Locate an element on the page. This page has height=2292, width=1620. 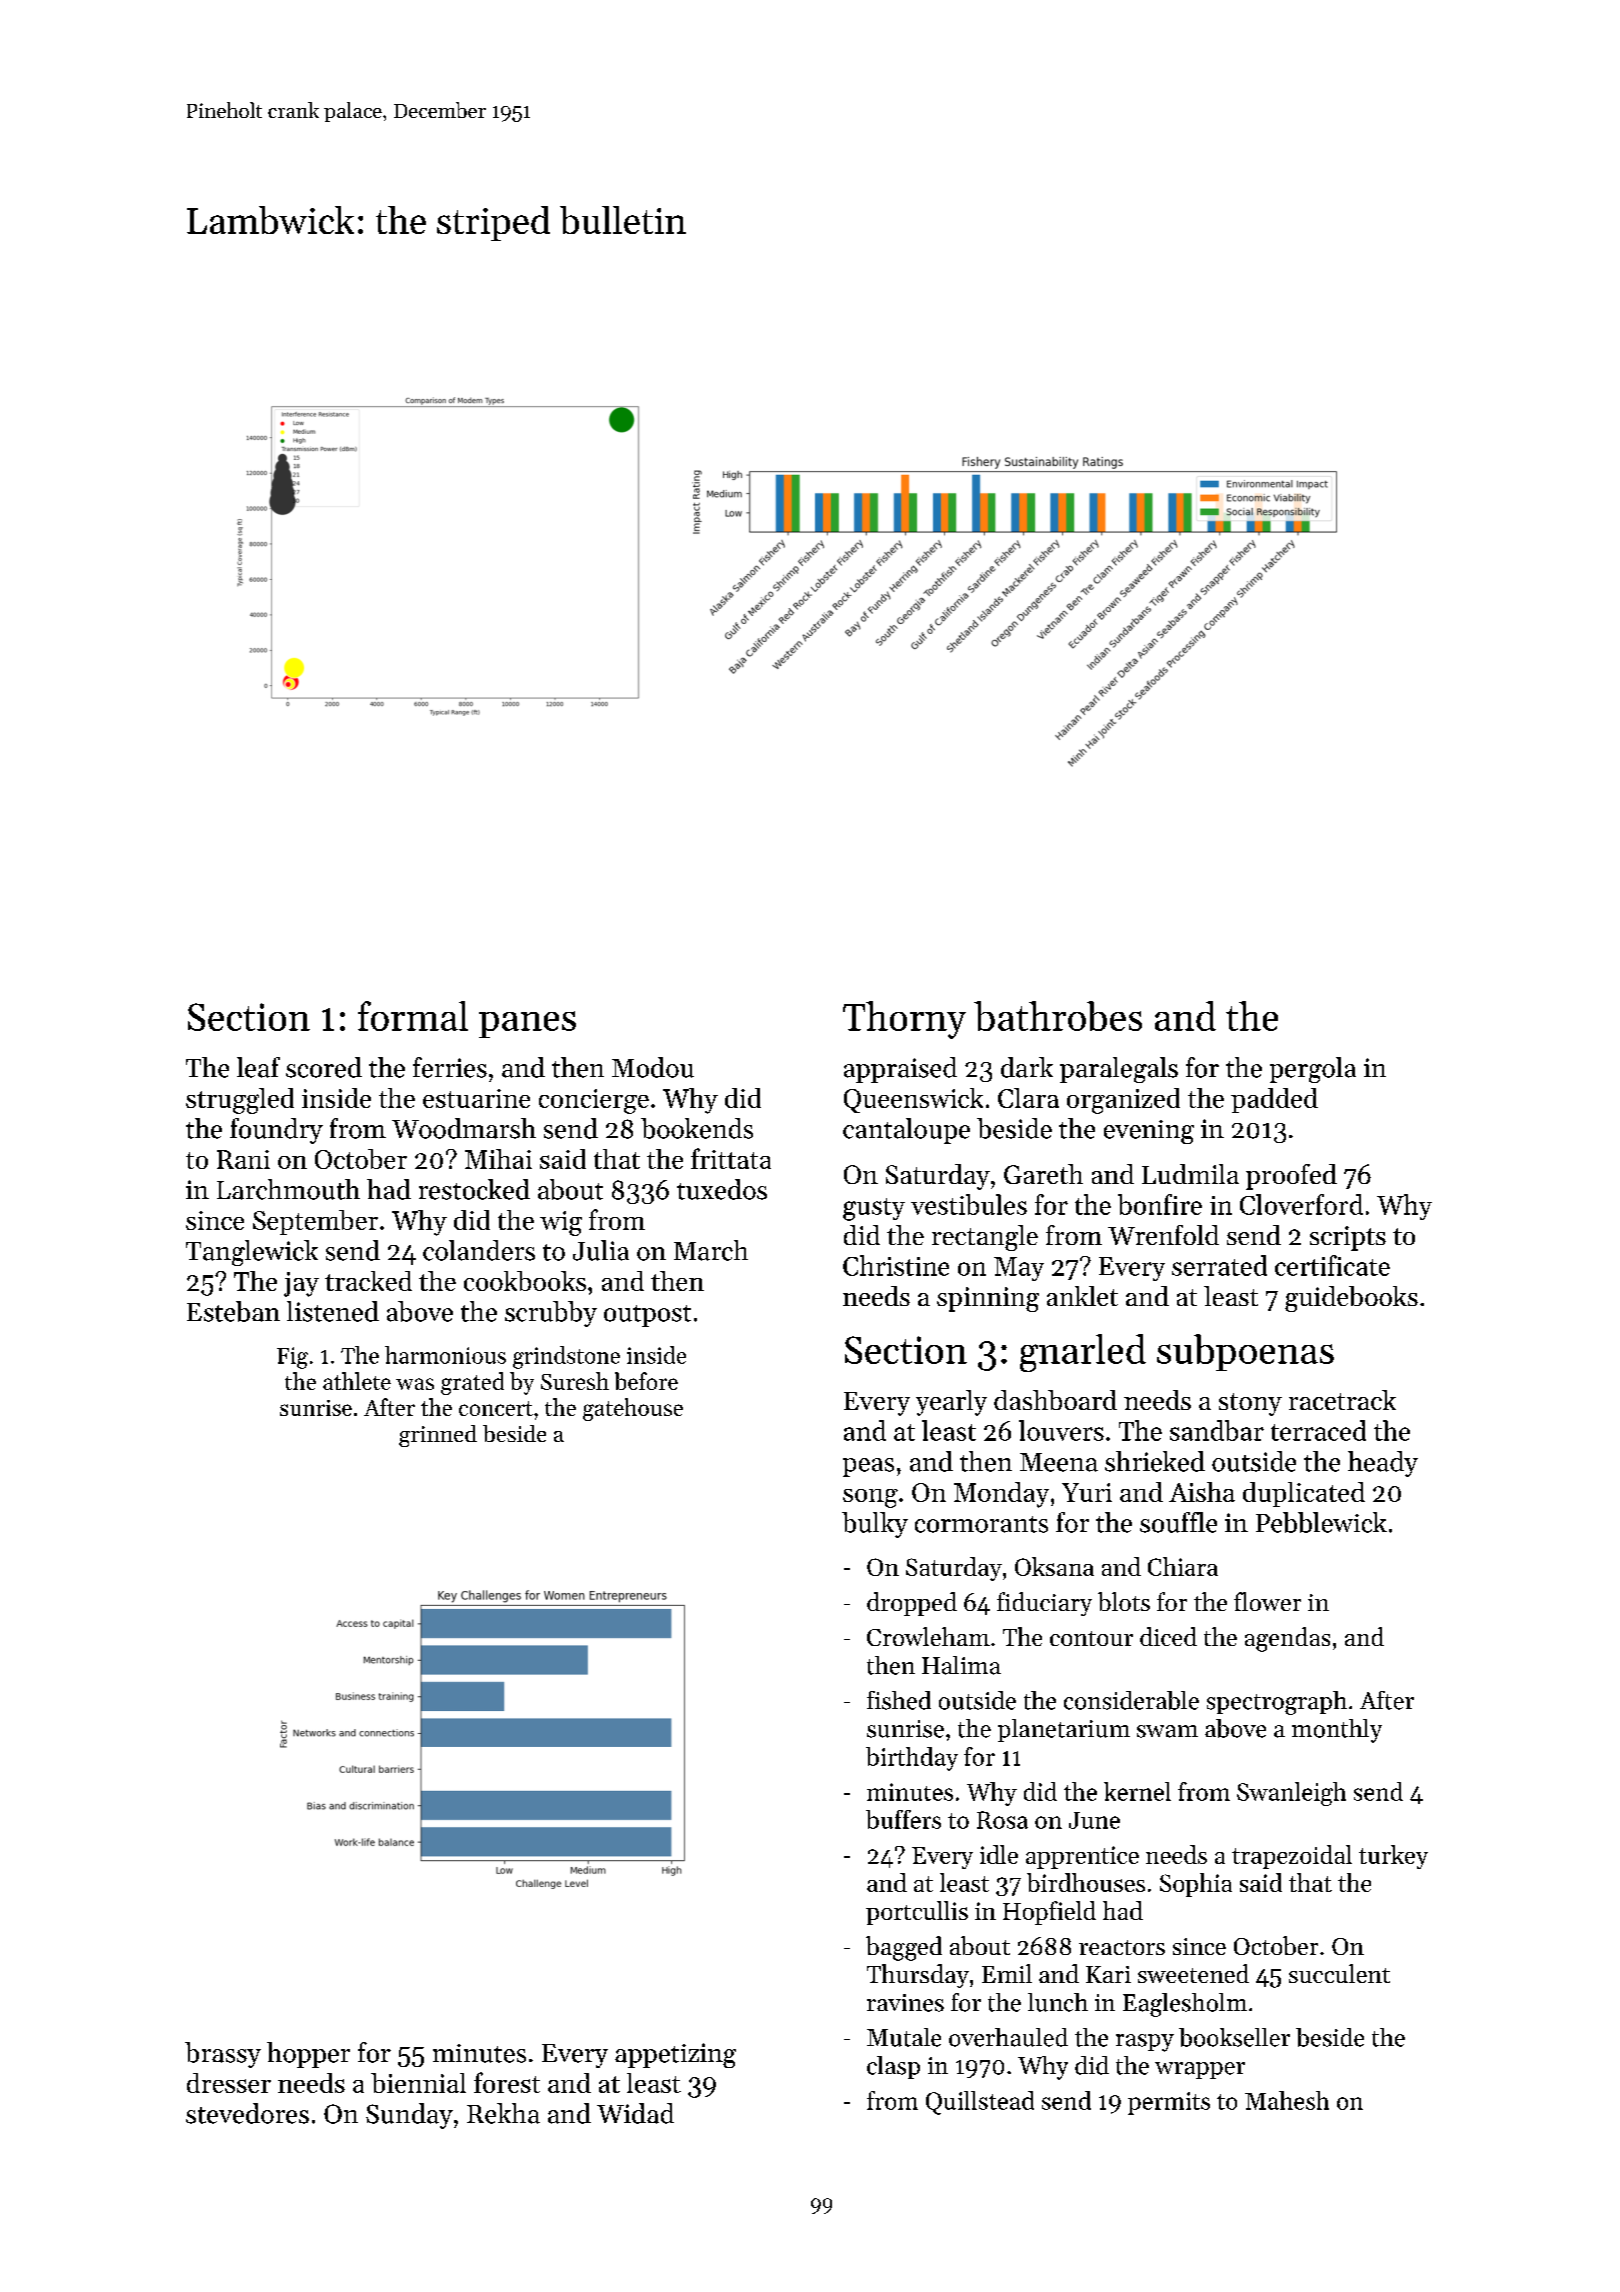
scripts is located at coordinates (1348, 1238).
